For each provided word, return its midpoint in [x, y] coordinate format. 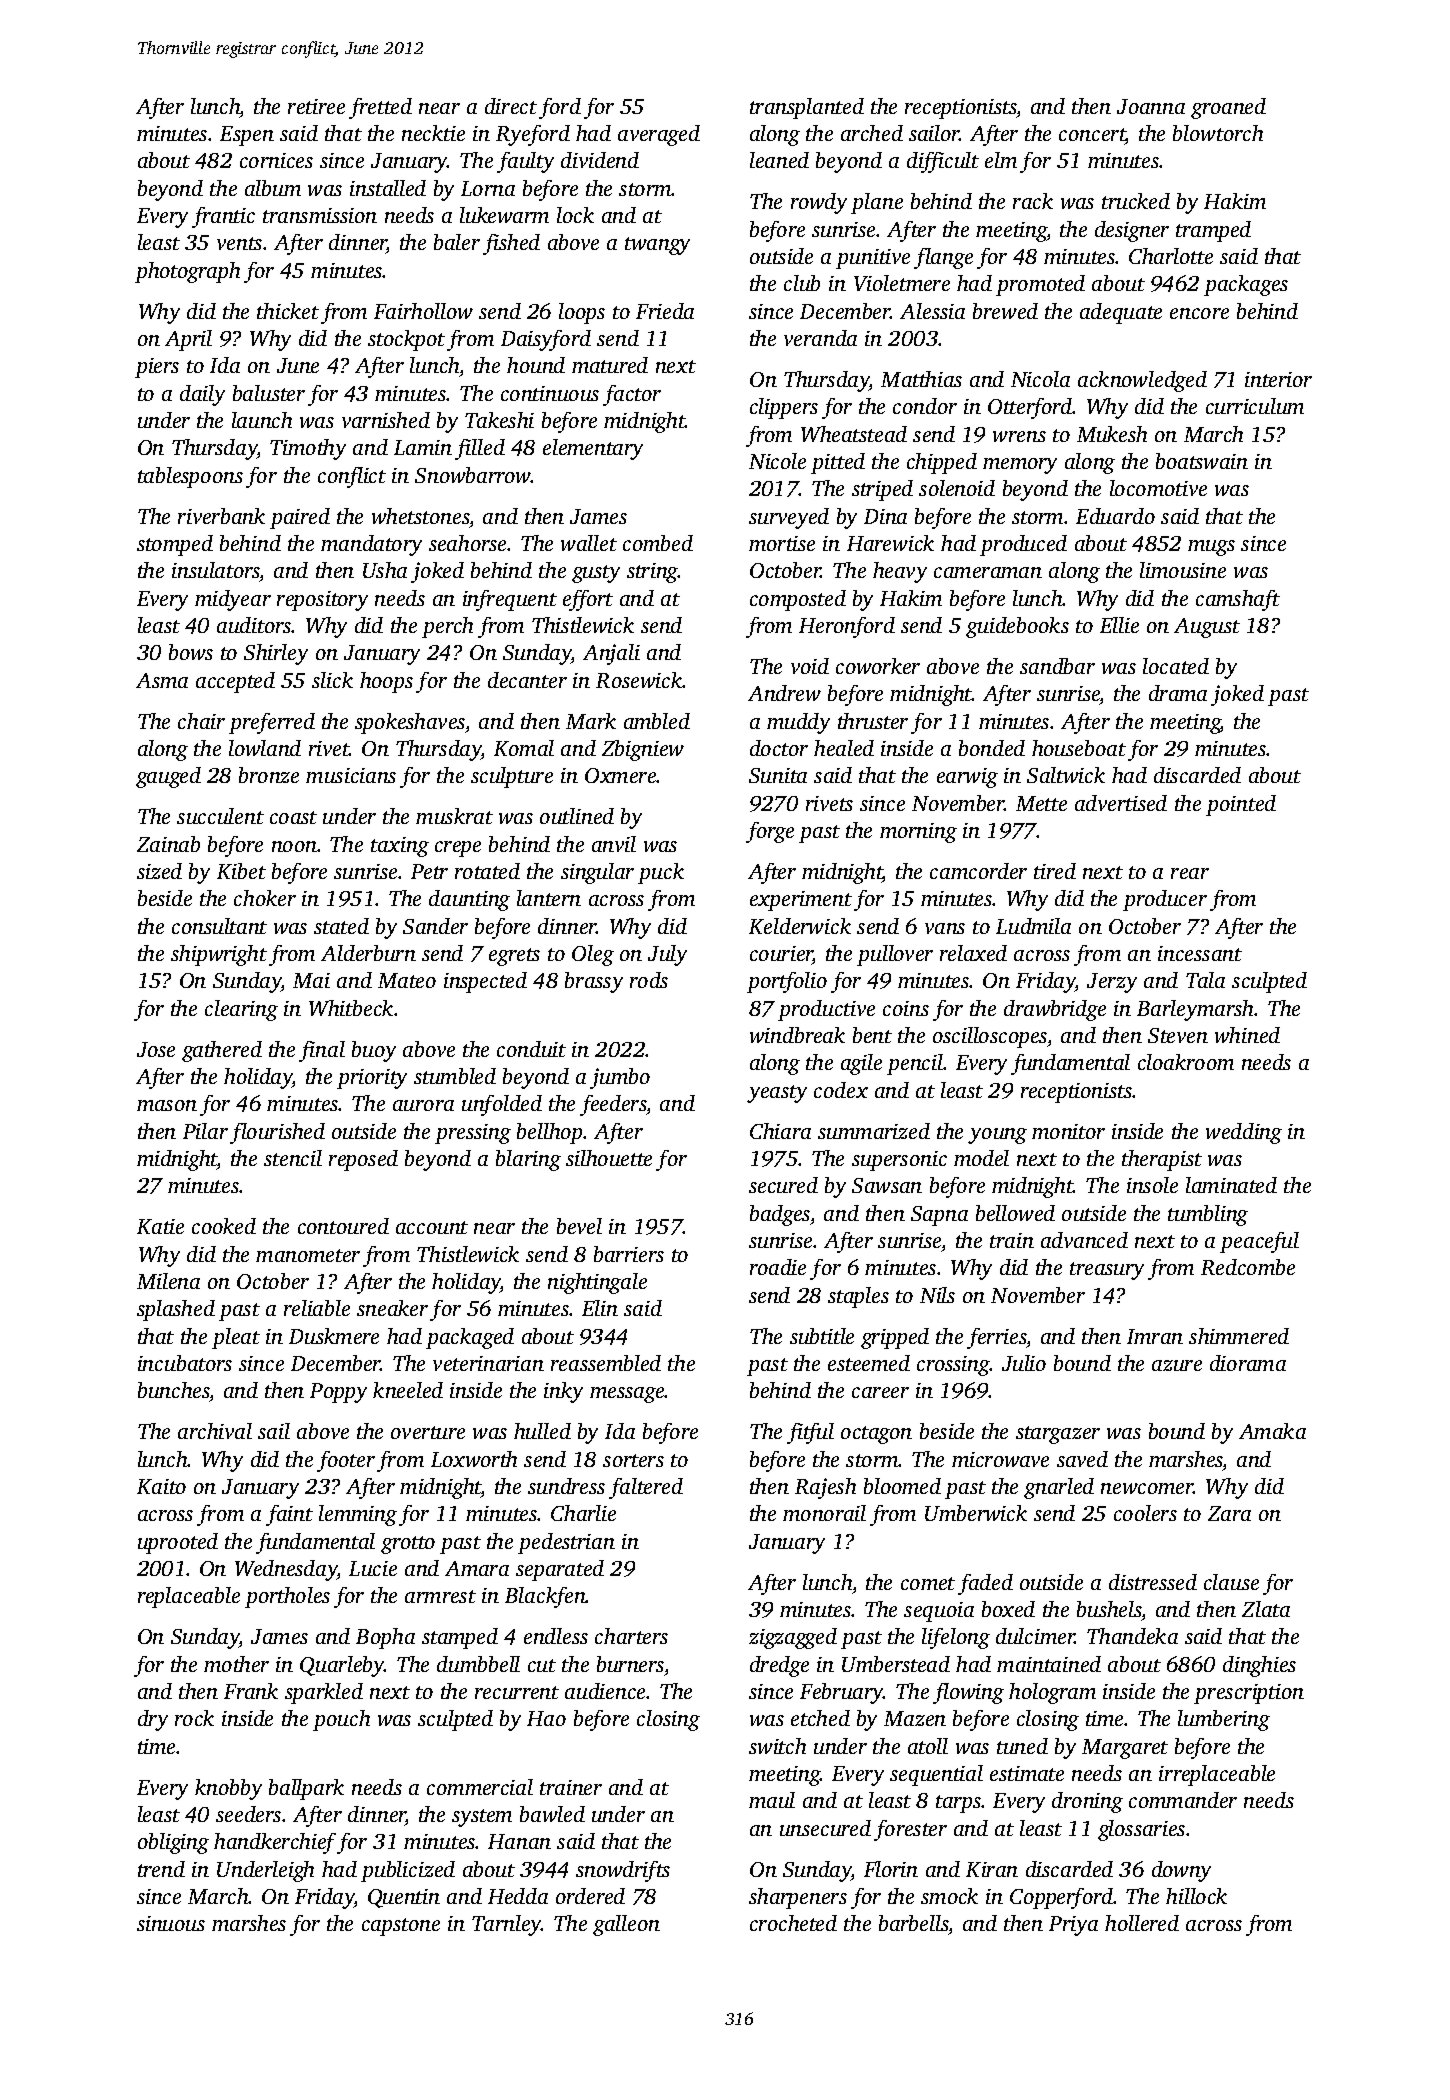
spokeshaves [410, 723]
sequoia [939, 1612]
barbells [914, 1925]
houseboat [1079, 748]
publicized [408, 1871]
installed [388, 188]
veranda [820, 338]
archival [215, 1431]
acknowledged [1142, 381]
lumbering [1224, 1720]
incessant [1200, 953]
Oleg [593, 955]
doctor [779, 748]
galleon [626, 1925]
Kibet [241, 871]
